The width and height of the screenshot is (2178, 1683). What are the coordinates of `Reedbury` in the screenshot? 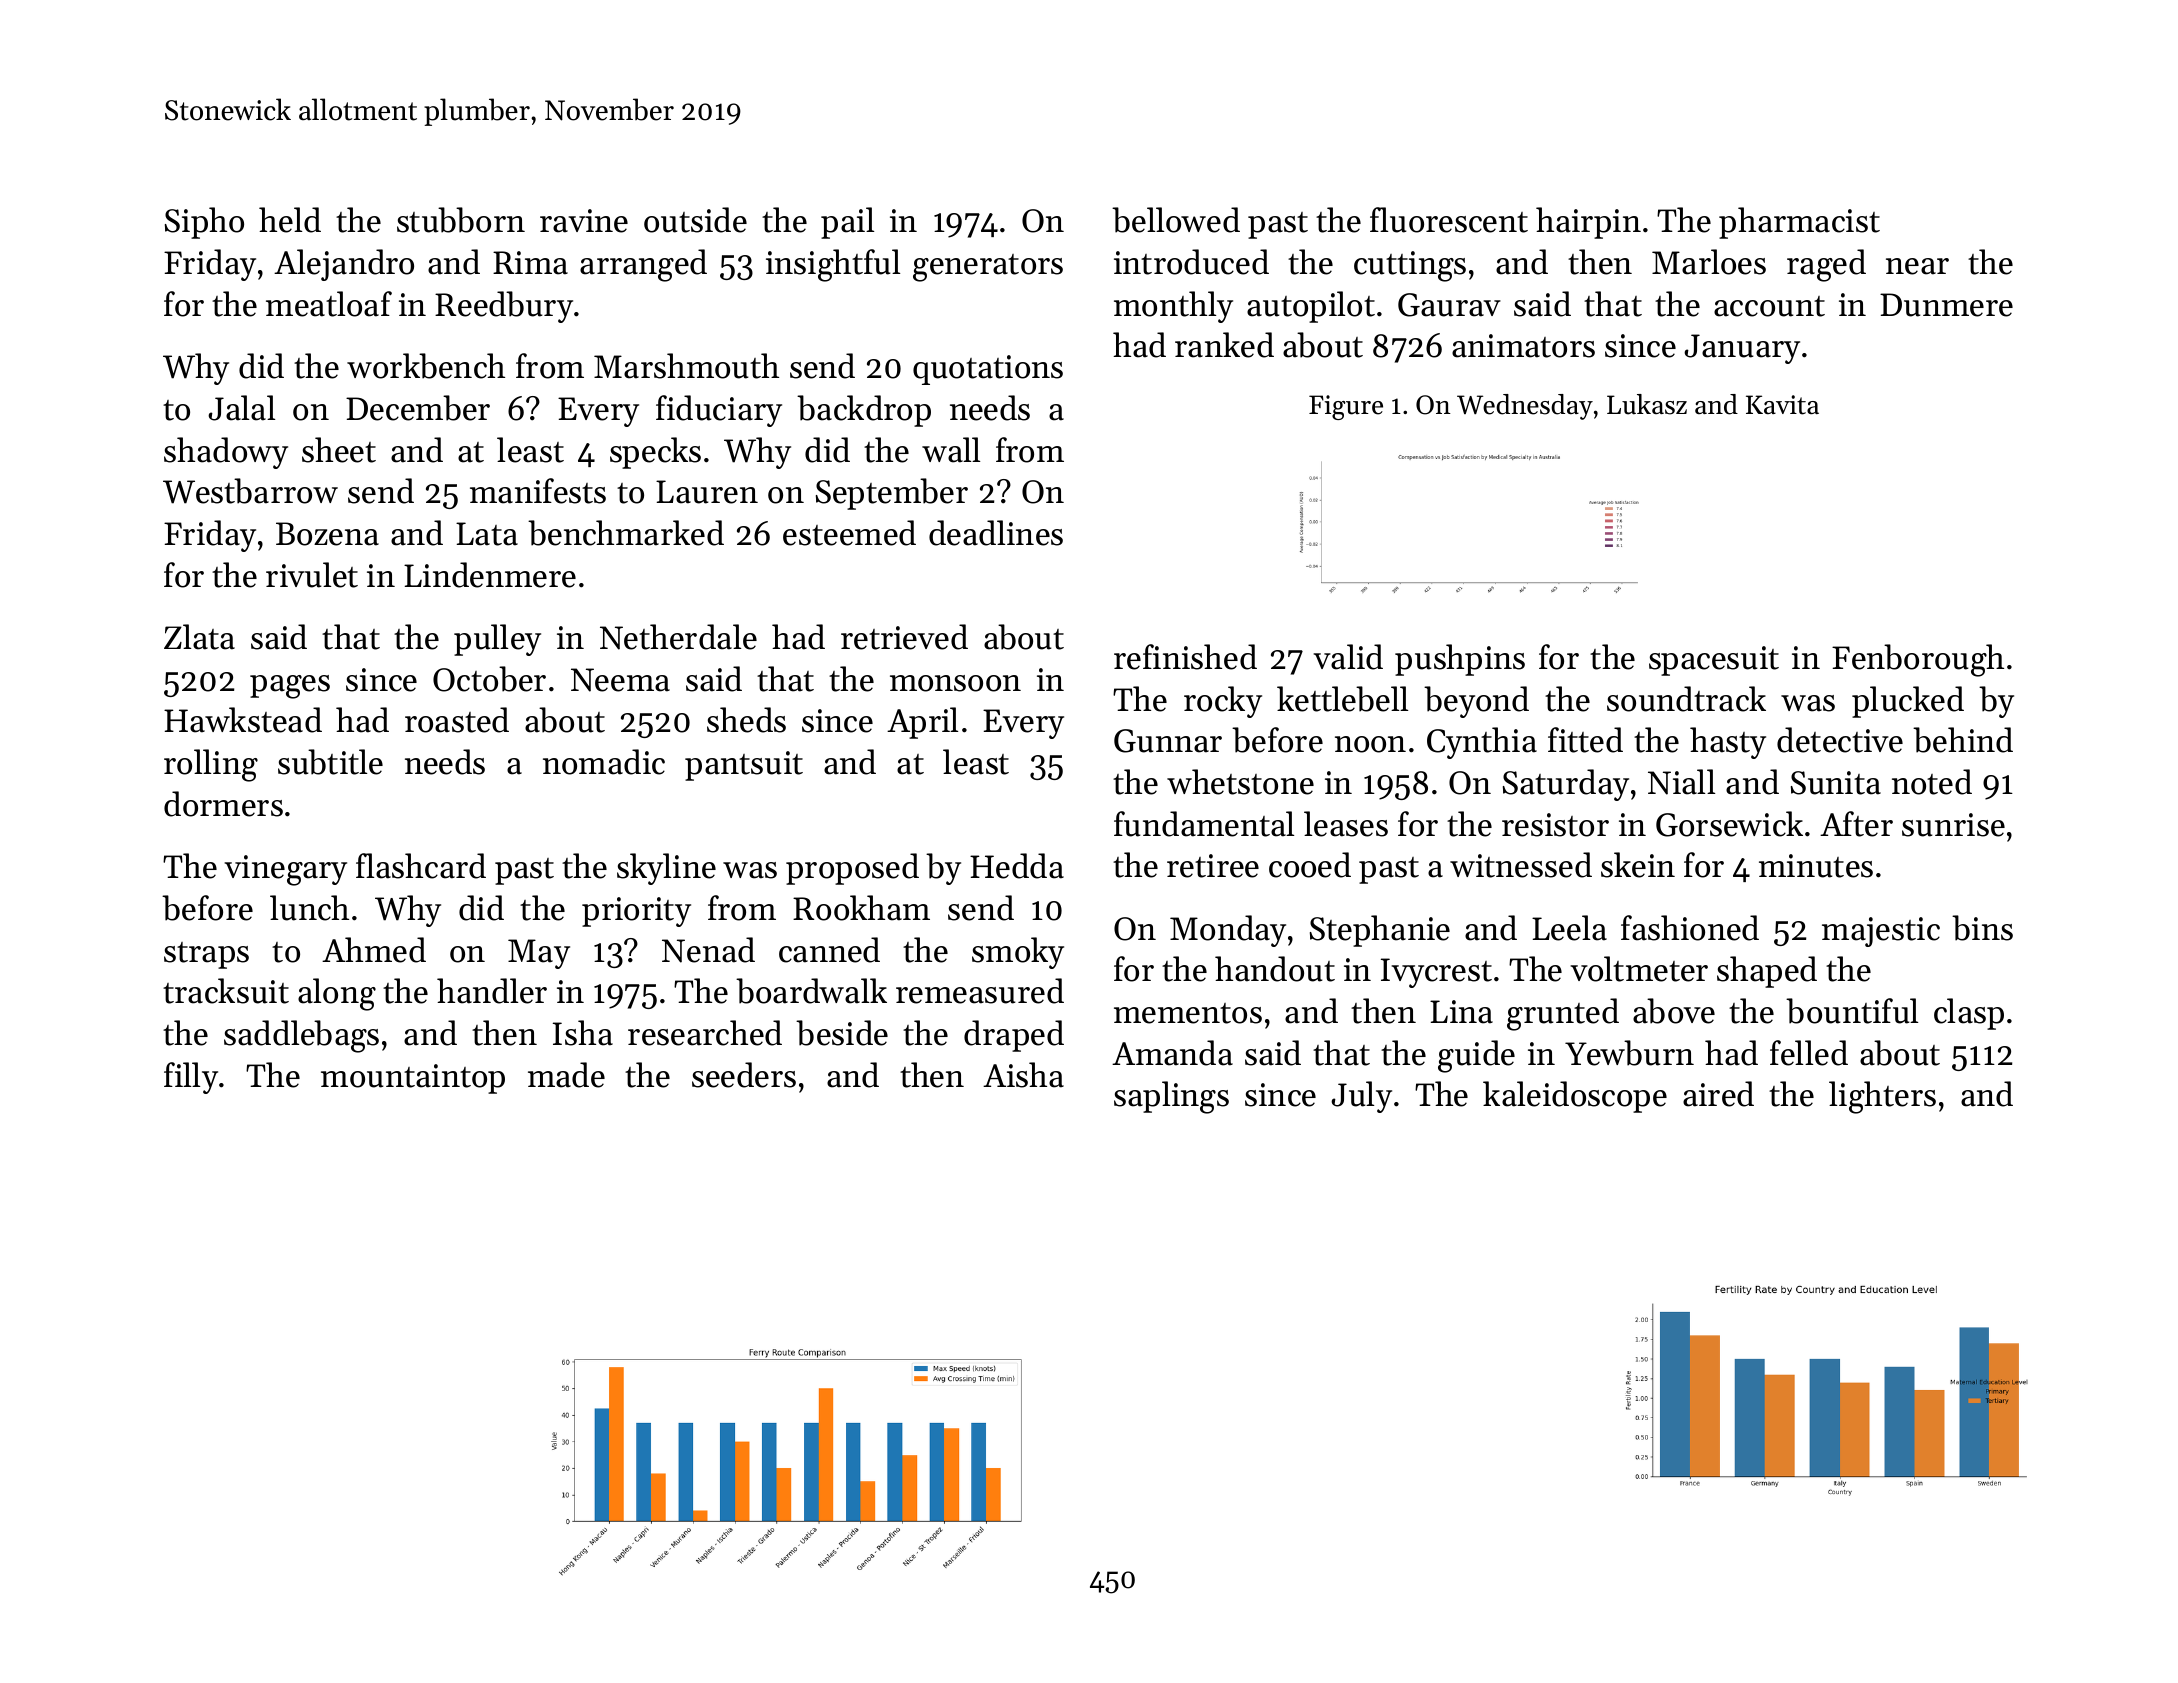 It's located at (504, 307).
